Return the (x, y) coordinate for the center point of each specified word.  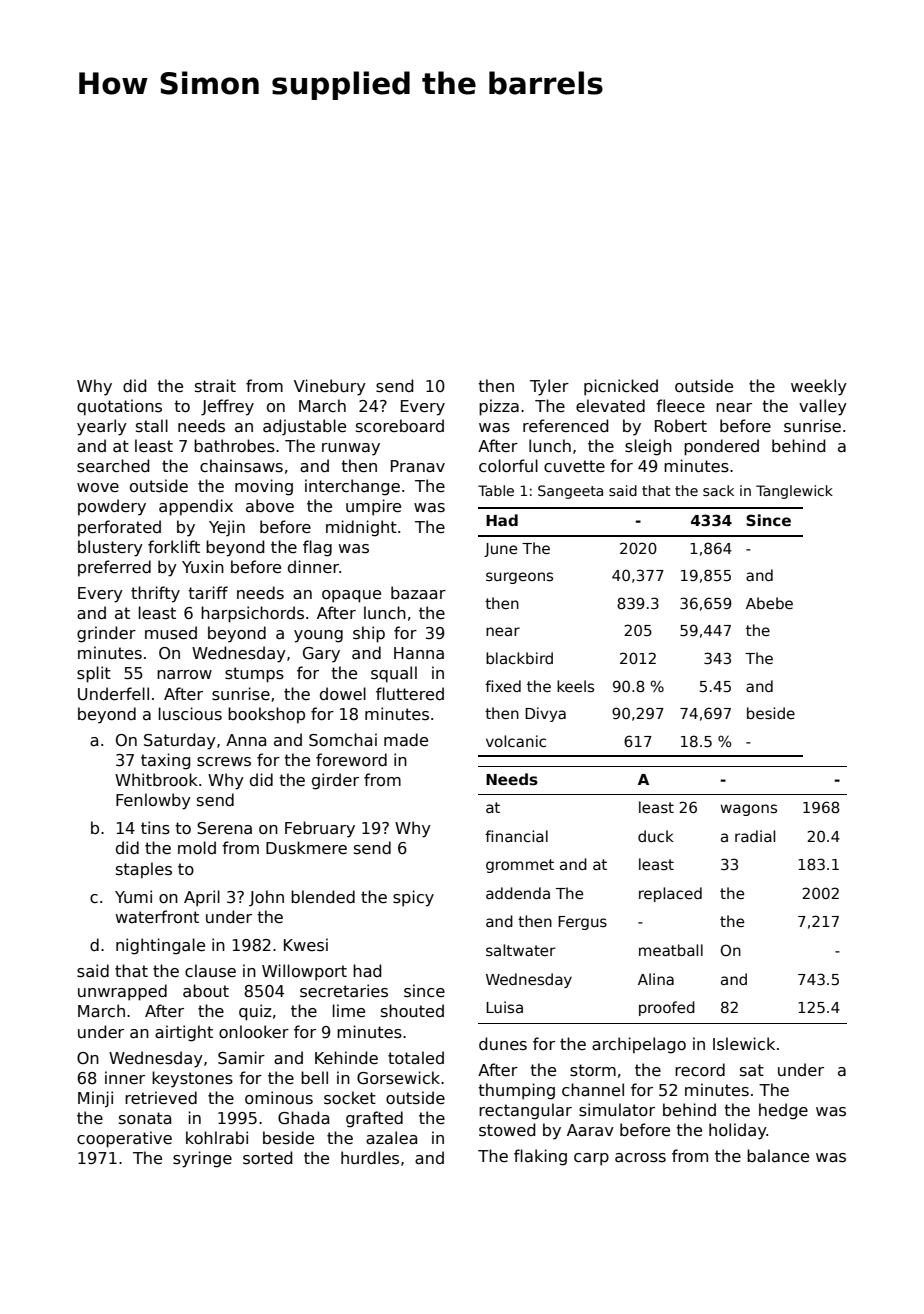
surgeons (519, 578)
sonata (145, 1118)
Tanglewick (794, 492)
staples (144, 870)
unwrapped (122, 992)
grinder (106, 634)
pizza (499, 407)
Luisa (504, 1007)
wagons (748, 810)
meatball (671, 950)
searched (113, 466)
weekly (819, 387)
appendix (196, 507)
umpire (373, 507)
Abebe (769, 603)
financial (516, 836)
